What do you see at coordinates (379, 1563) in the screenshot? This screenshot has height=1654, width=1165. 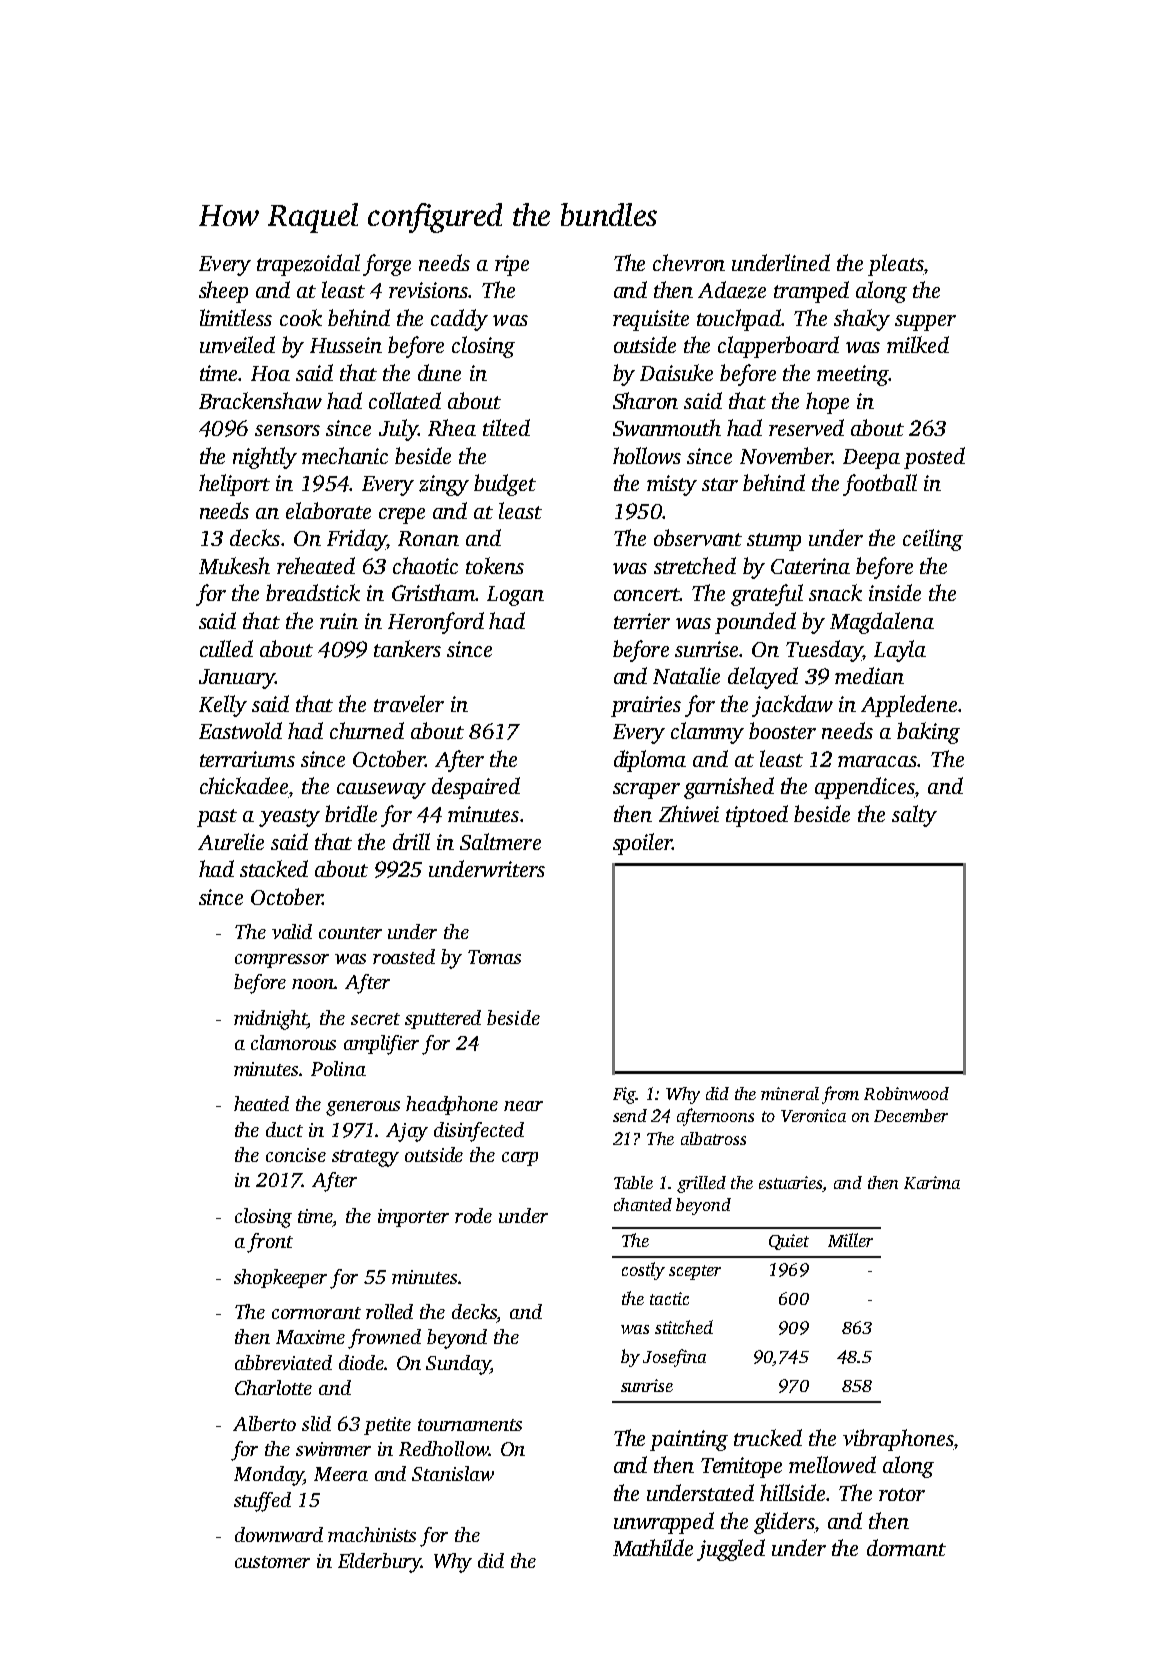 I see `Elderbury` at bounding box center [379, 1563].
